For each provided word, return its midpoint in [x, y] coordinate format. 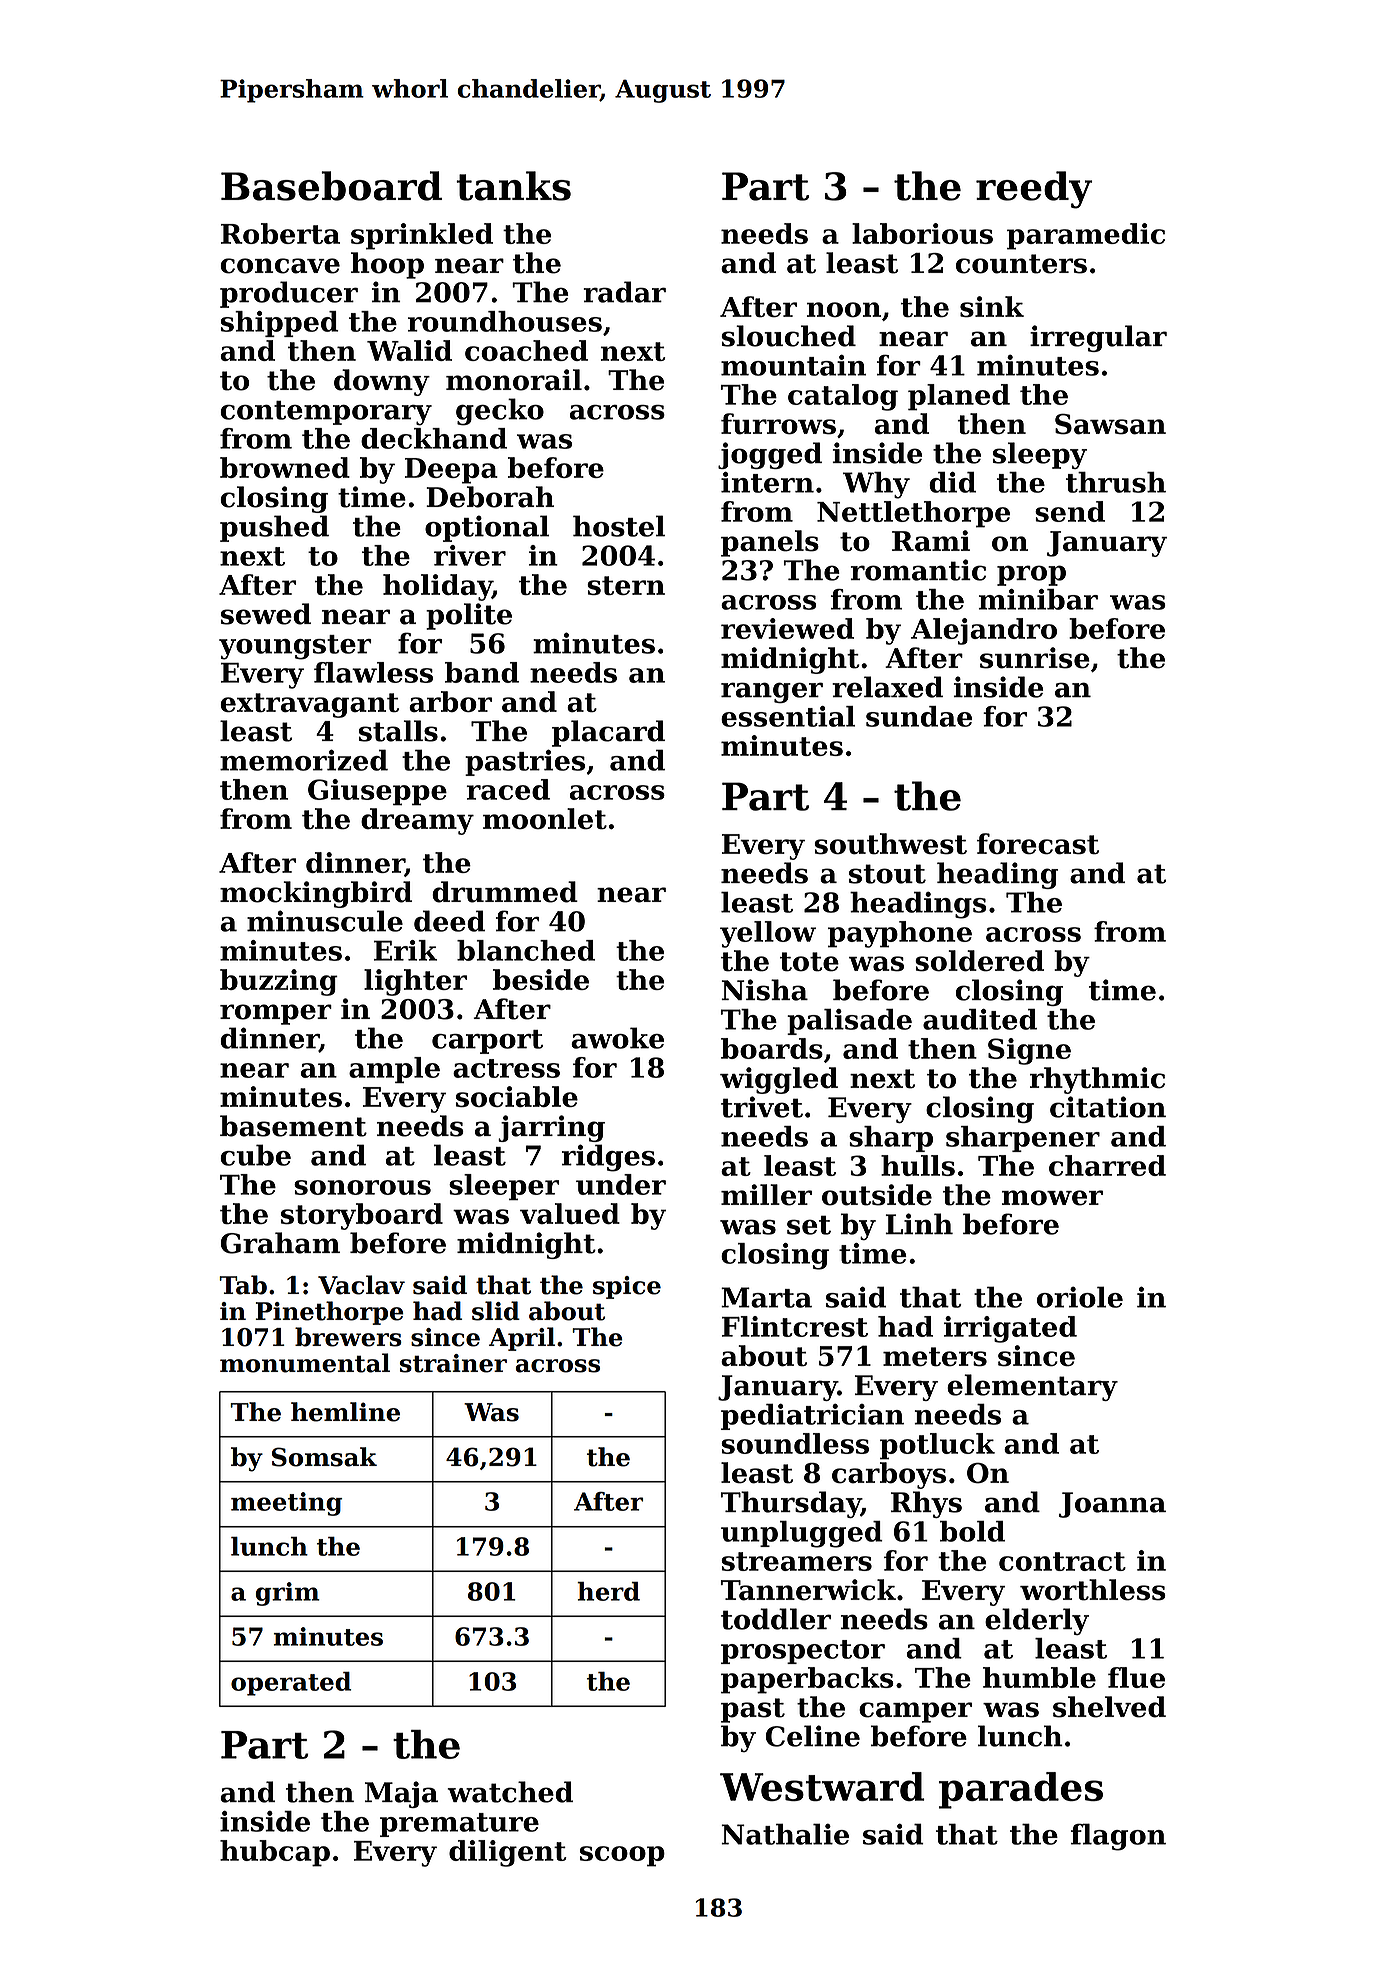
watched [510, 1792]
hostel [619, 526]
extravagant [309, 705]
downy [382, 382]
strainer [453, 1363]
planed [959, 397]
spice [627, 1287]
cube [255, 1155]
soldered [979, 961]
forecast [1038, 844]
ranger [772, 692]
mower [1052, 1198]
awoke [617, 1038]
